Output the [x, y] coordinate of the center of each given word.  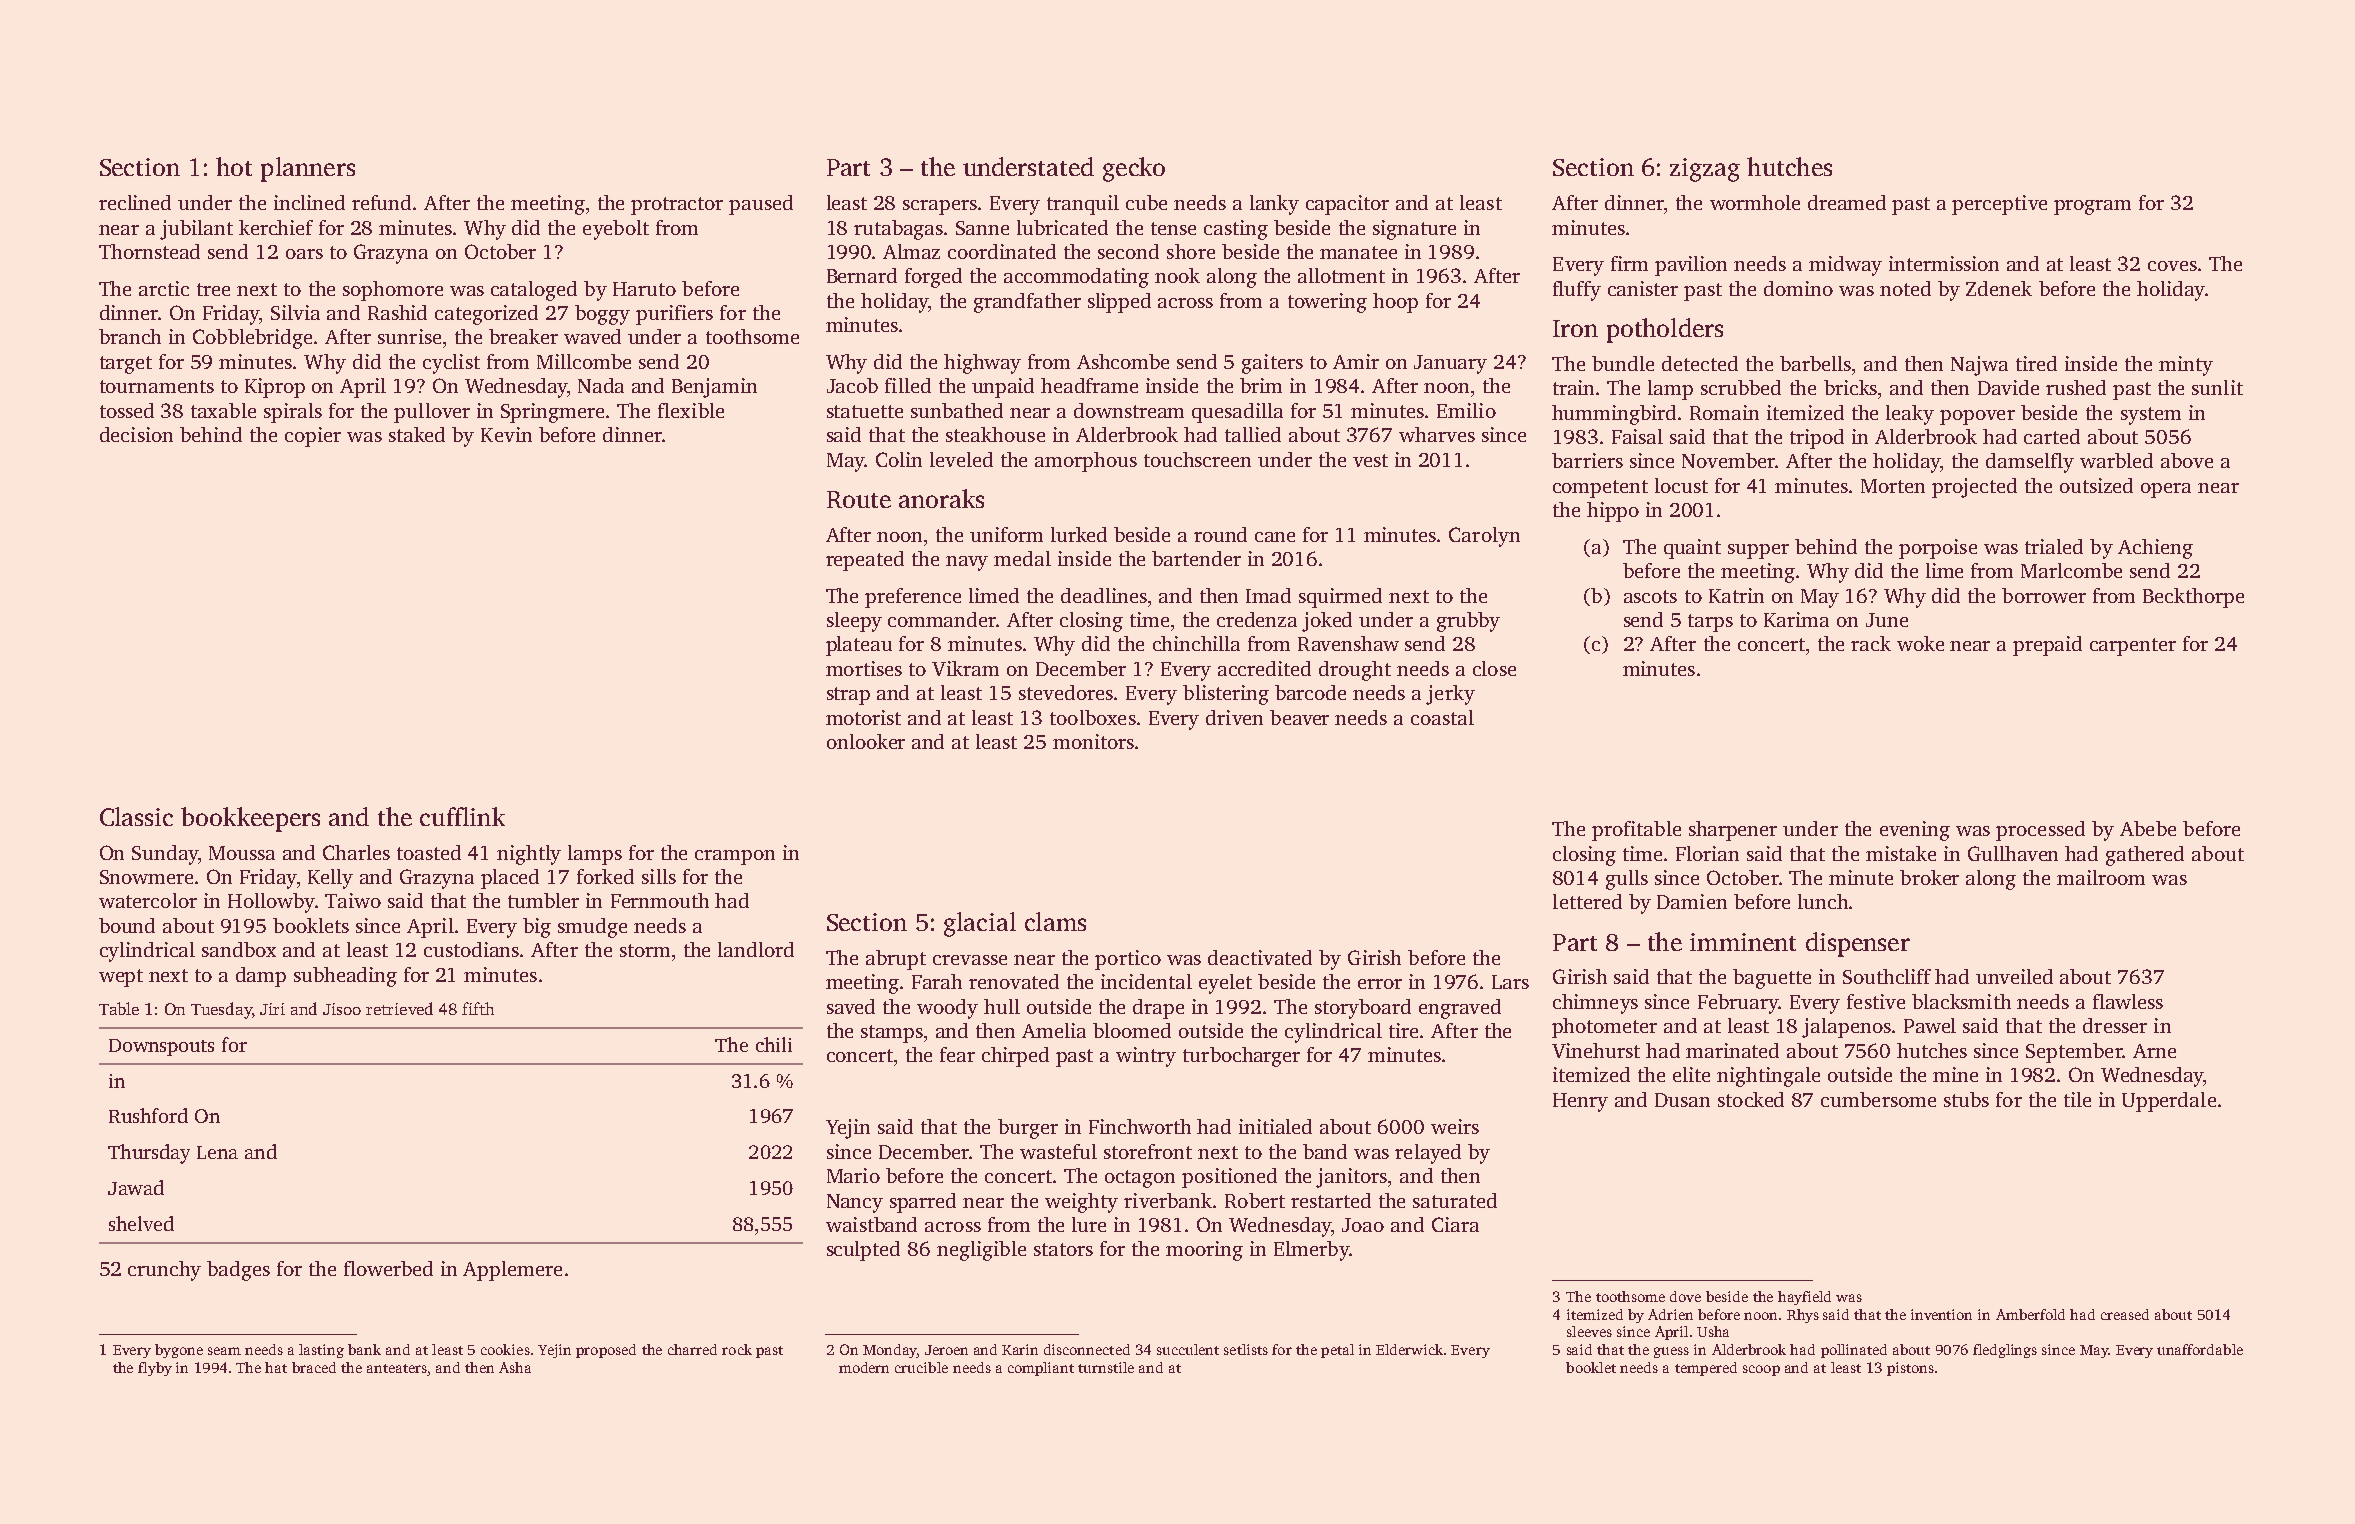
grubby [1468, 622]
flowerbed [388, 1268]
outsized [2096, 485]
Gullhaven [2013, 853]
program [2092, 207]
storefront [1148, 1151]
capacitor [1347, 205]
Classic [136, 816]
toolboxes [1093, 717]
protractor [677, 206]
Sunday [165, 855]
